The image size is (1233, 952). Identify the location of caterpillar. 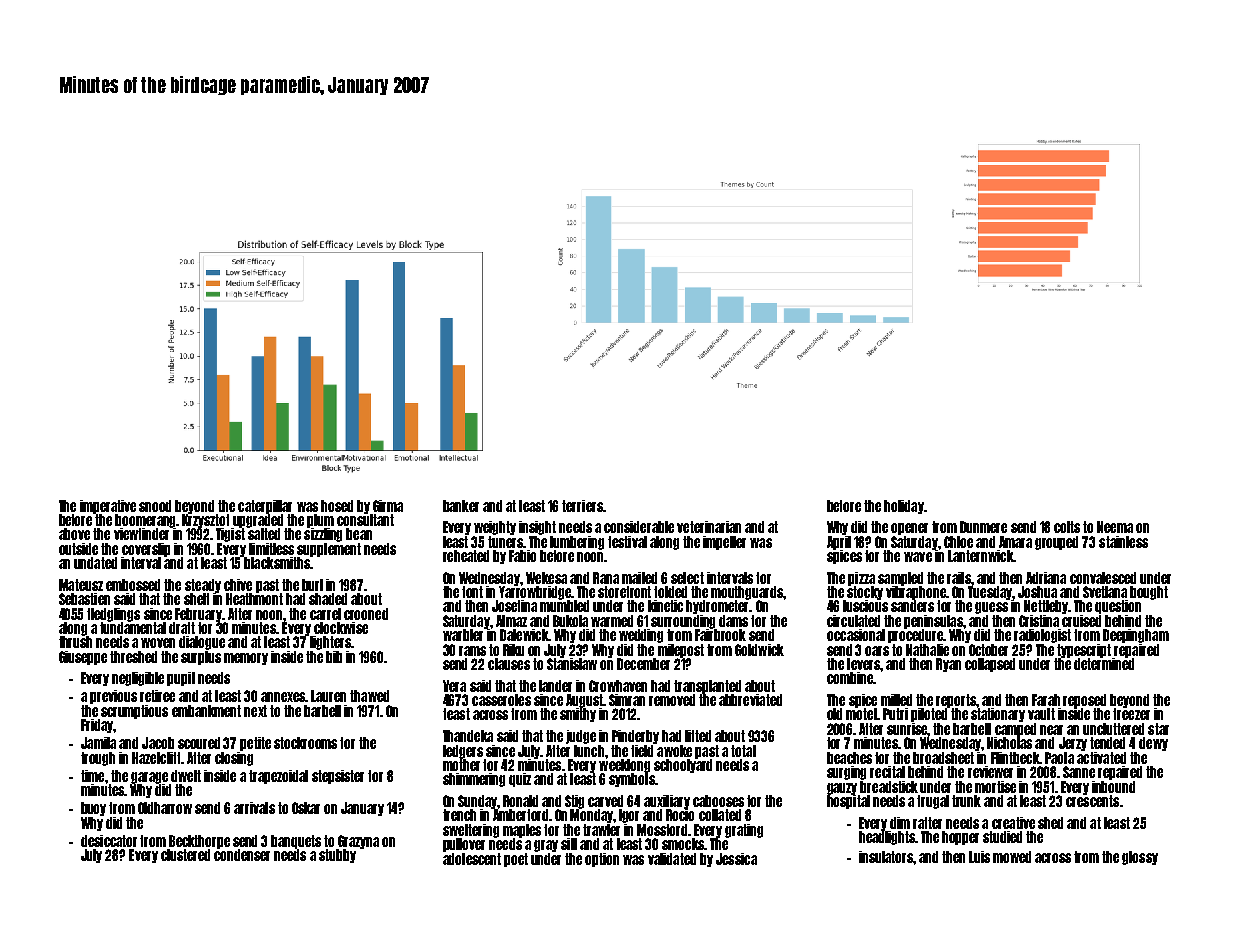
(265, 507).
